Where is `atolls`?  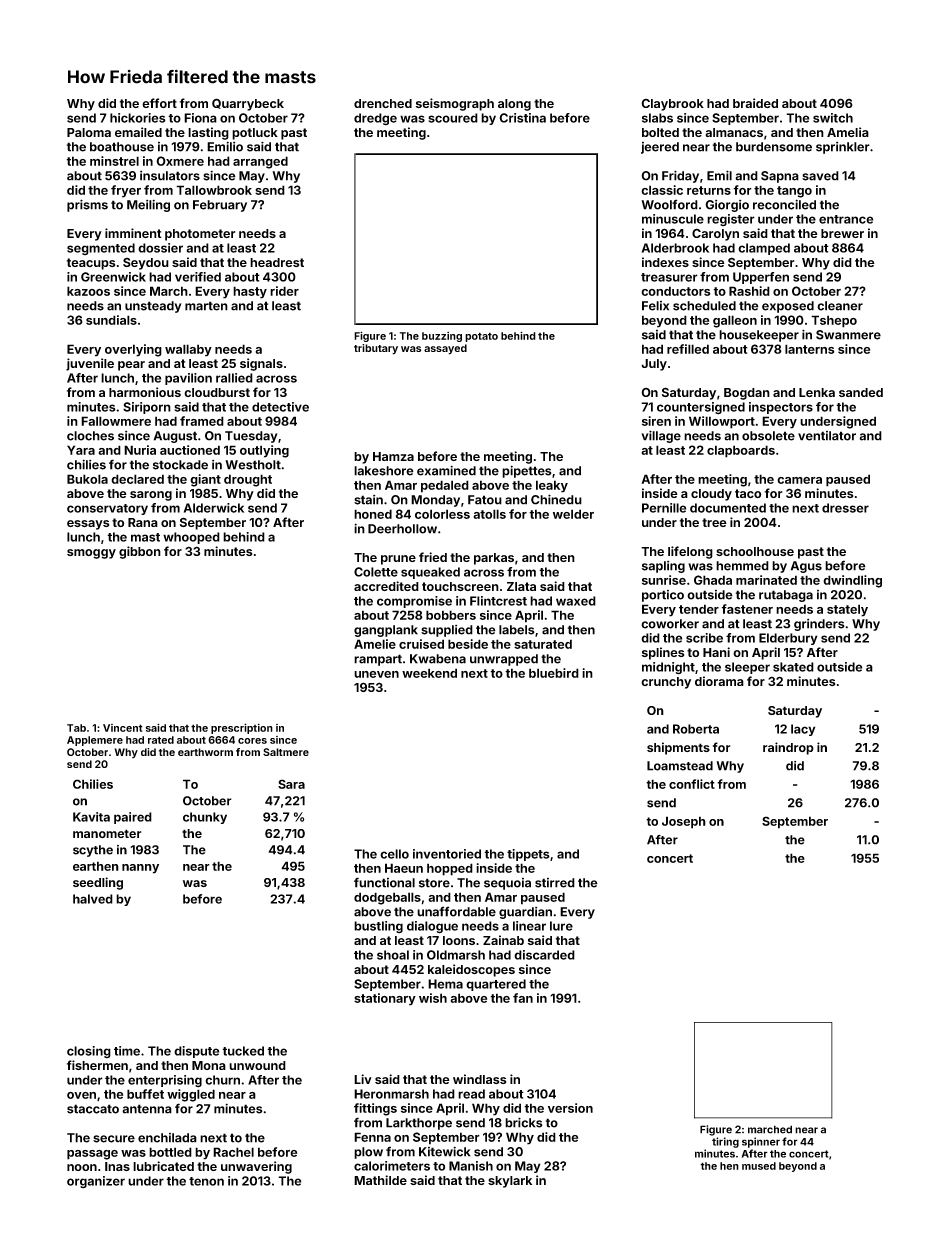
atolls is located at coordinates (489, 514).
